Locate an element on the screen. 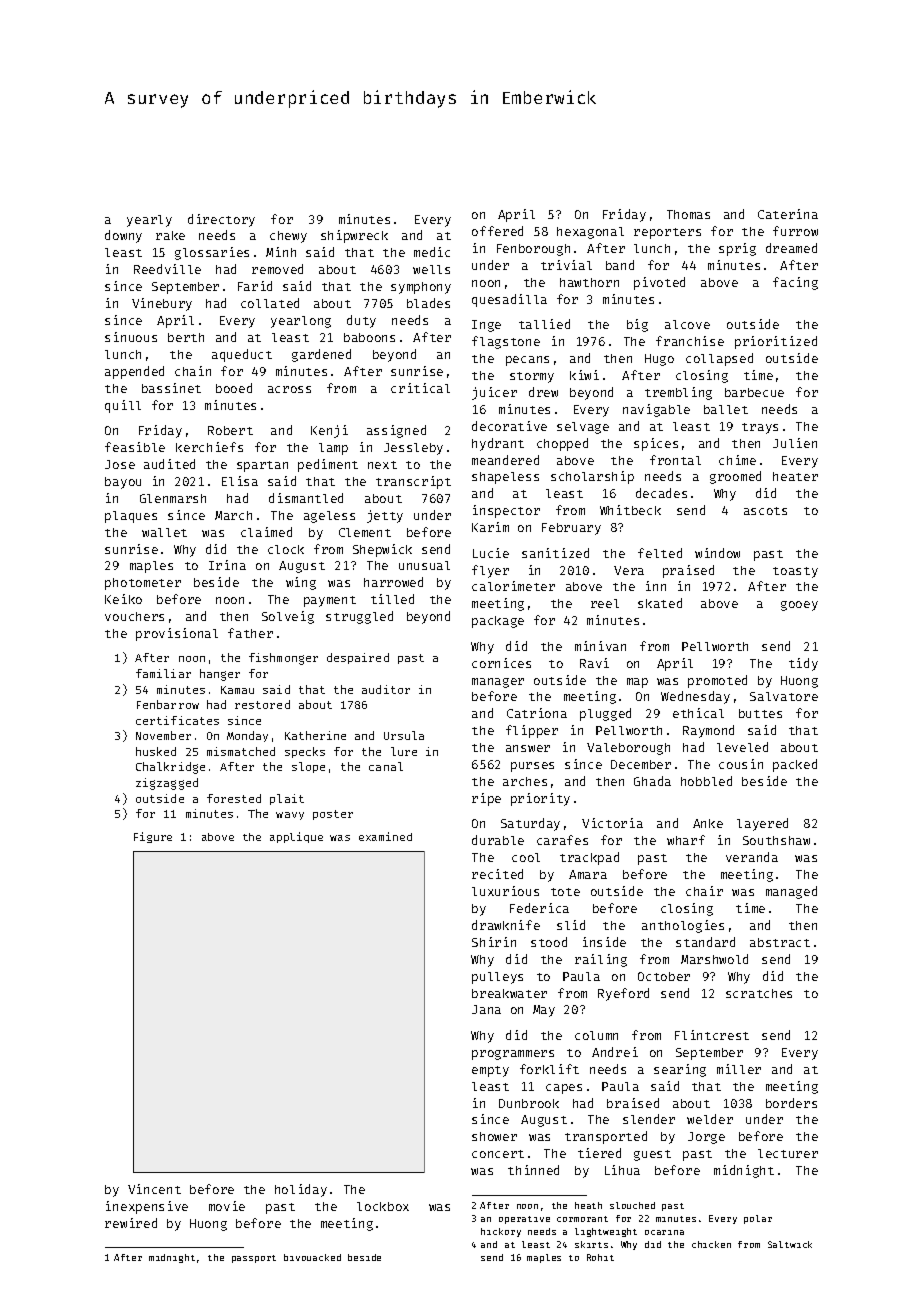 The height and width of the screenshot is (1308, 924). operative is located at coordinates (524, 1220).
